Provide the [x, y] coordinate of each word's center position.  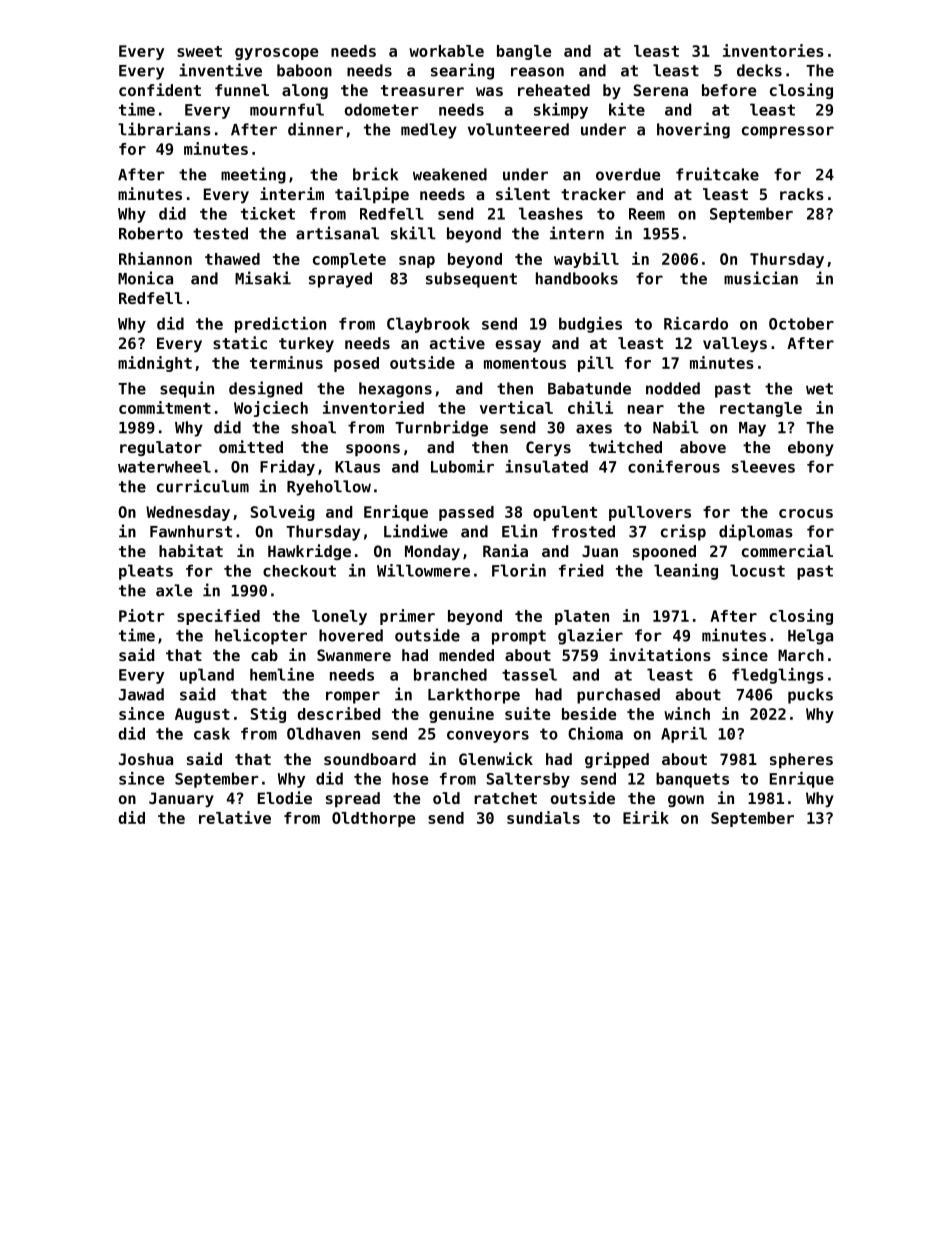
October [801, 323]
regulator [161, 448]
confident [160, 89]
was [489, 91]
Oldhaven [323, 733]
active [457, 342]
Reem [647, 214]
